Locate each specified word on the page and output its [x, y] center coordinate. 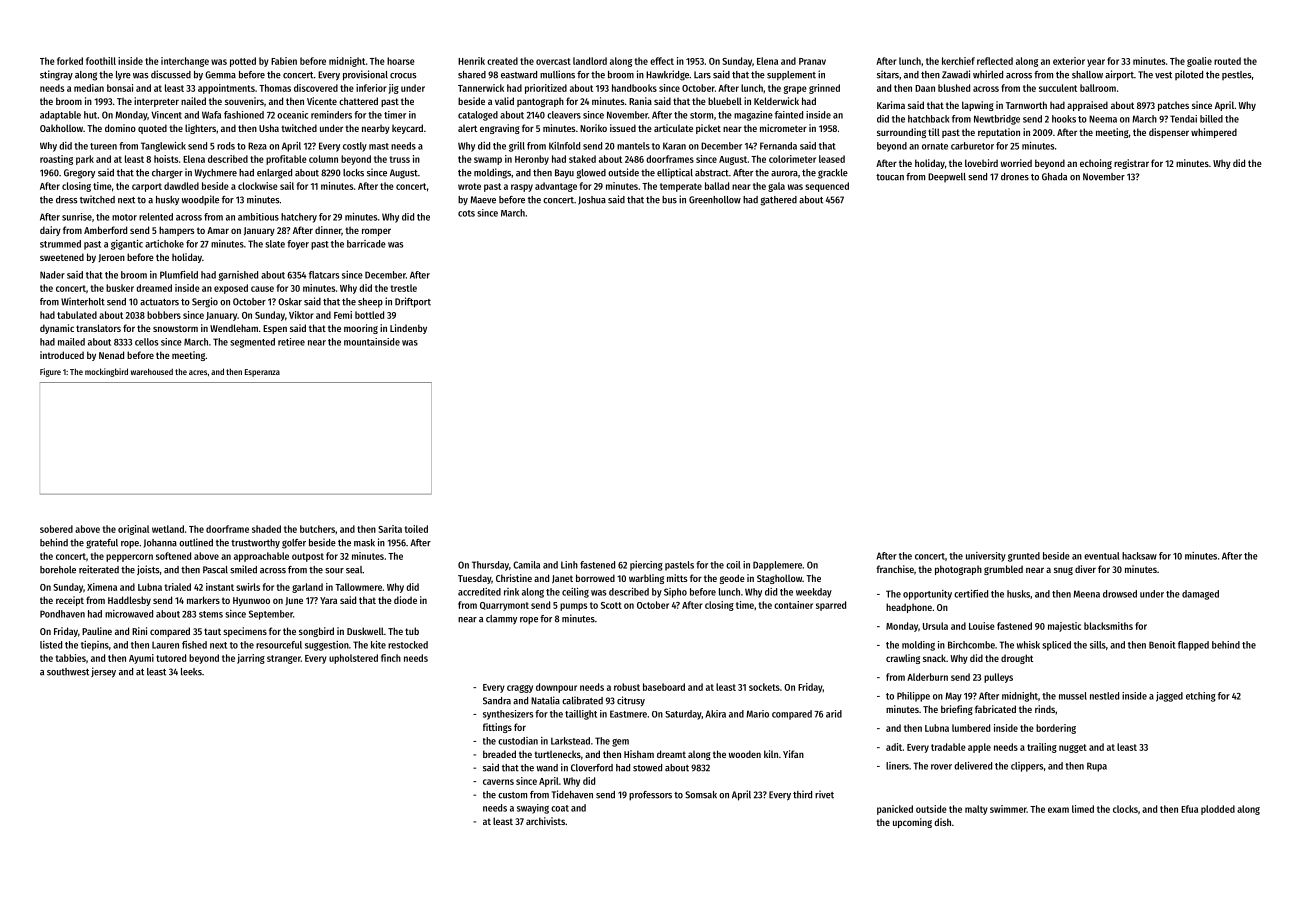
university [986, 557]
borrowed [595, 578]
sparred [831, 606]
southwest [68, 672]
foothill [101, 61]
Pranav [812, 61]
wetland [168, 529]
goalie [1199, 62]
